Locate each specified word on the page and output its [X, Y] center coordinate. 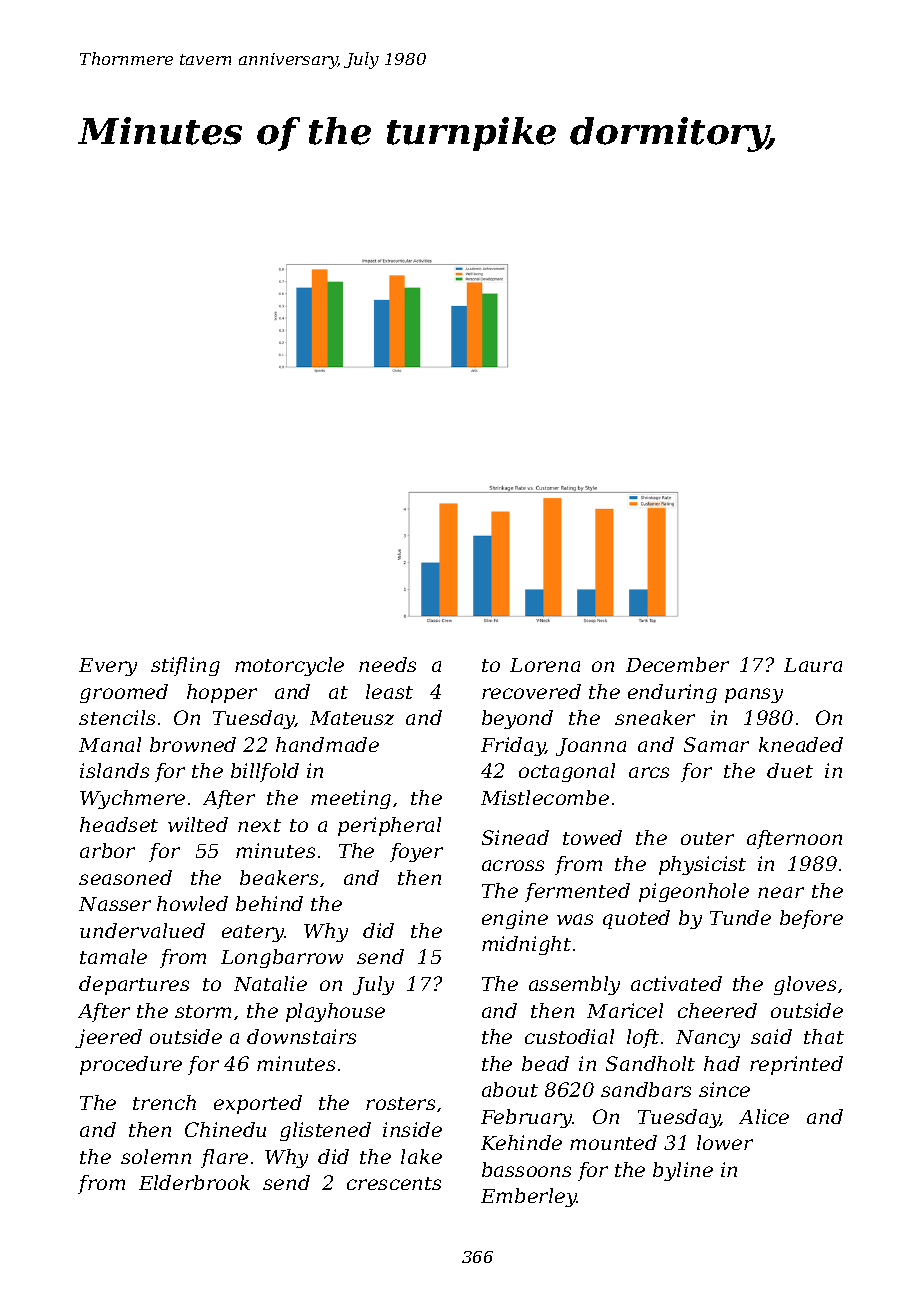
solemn [156, 1156]
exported [258, 1104]
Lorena [545, 665]
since [724, 1089]
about [510, 1089]
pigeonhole [694, 892]
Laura [813, 665]
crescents [394, 1183]
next [259, 825]
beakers [279, 877]
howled [192, 903]
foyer [416, 852]
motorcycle [289, 666]
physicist [702, 865]
